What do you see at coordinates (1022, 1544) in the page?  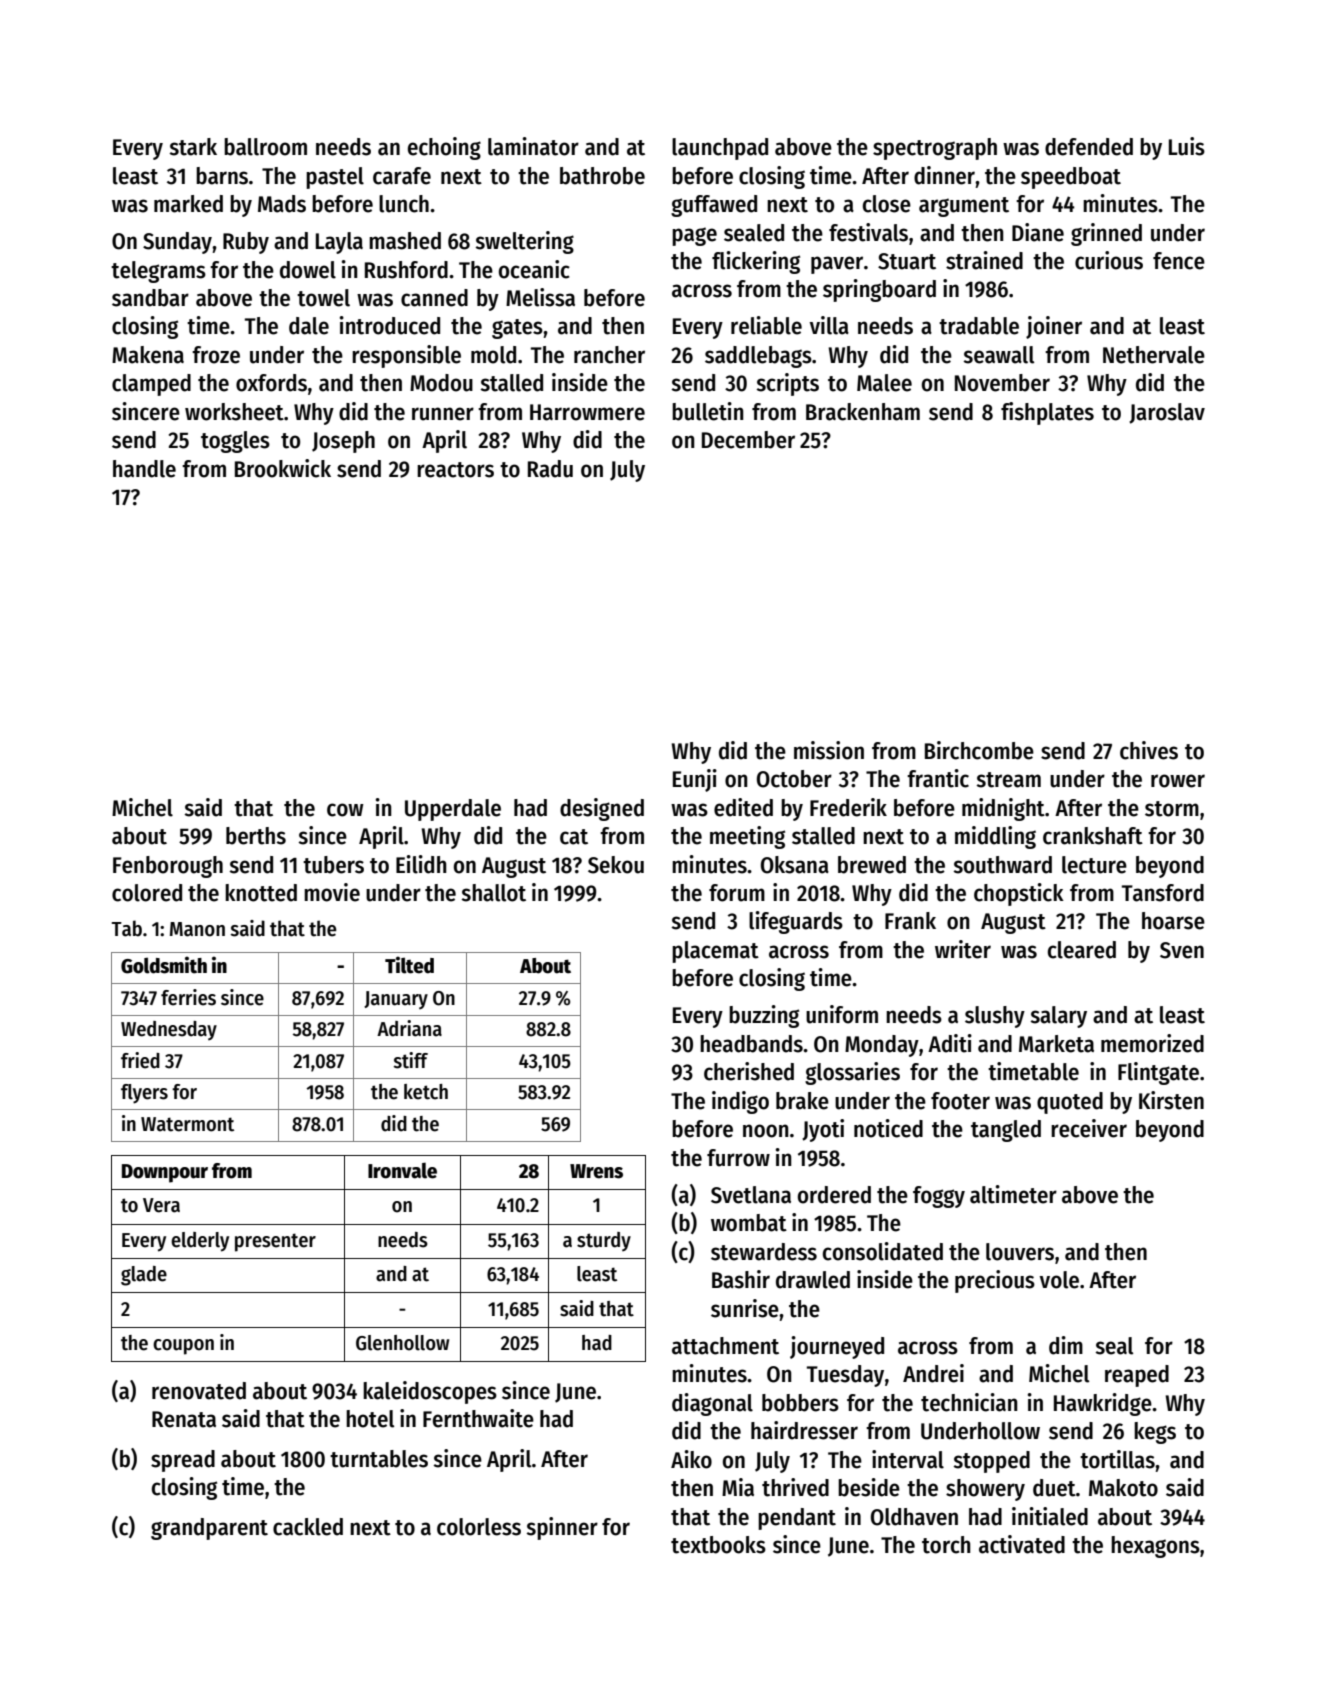 I see `activated` at bounding box center [1022, 1544].
